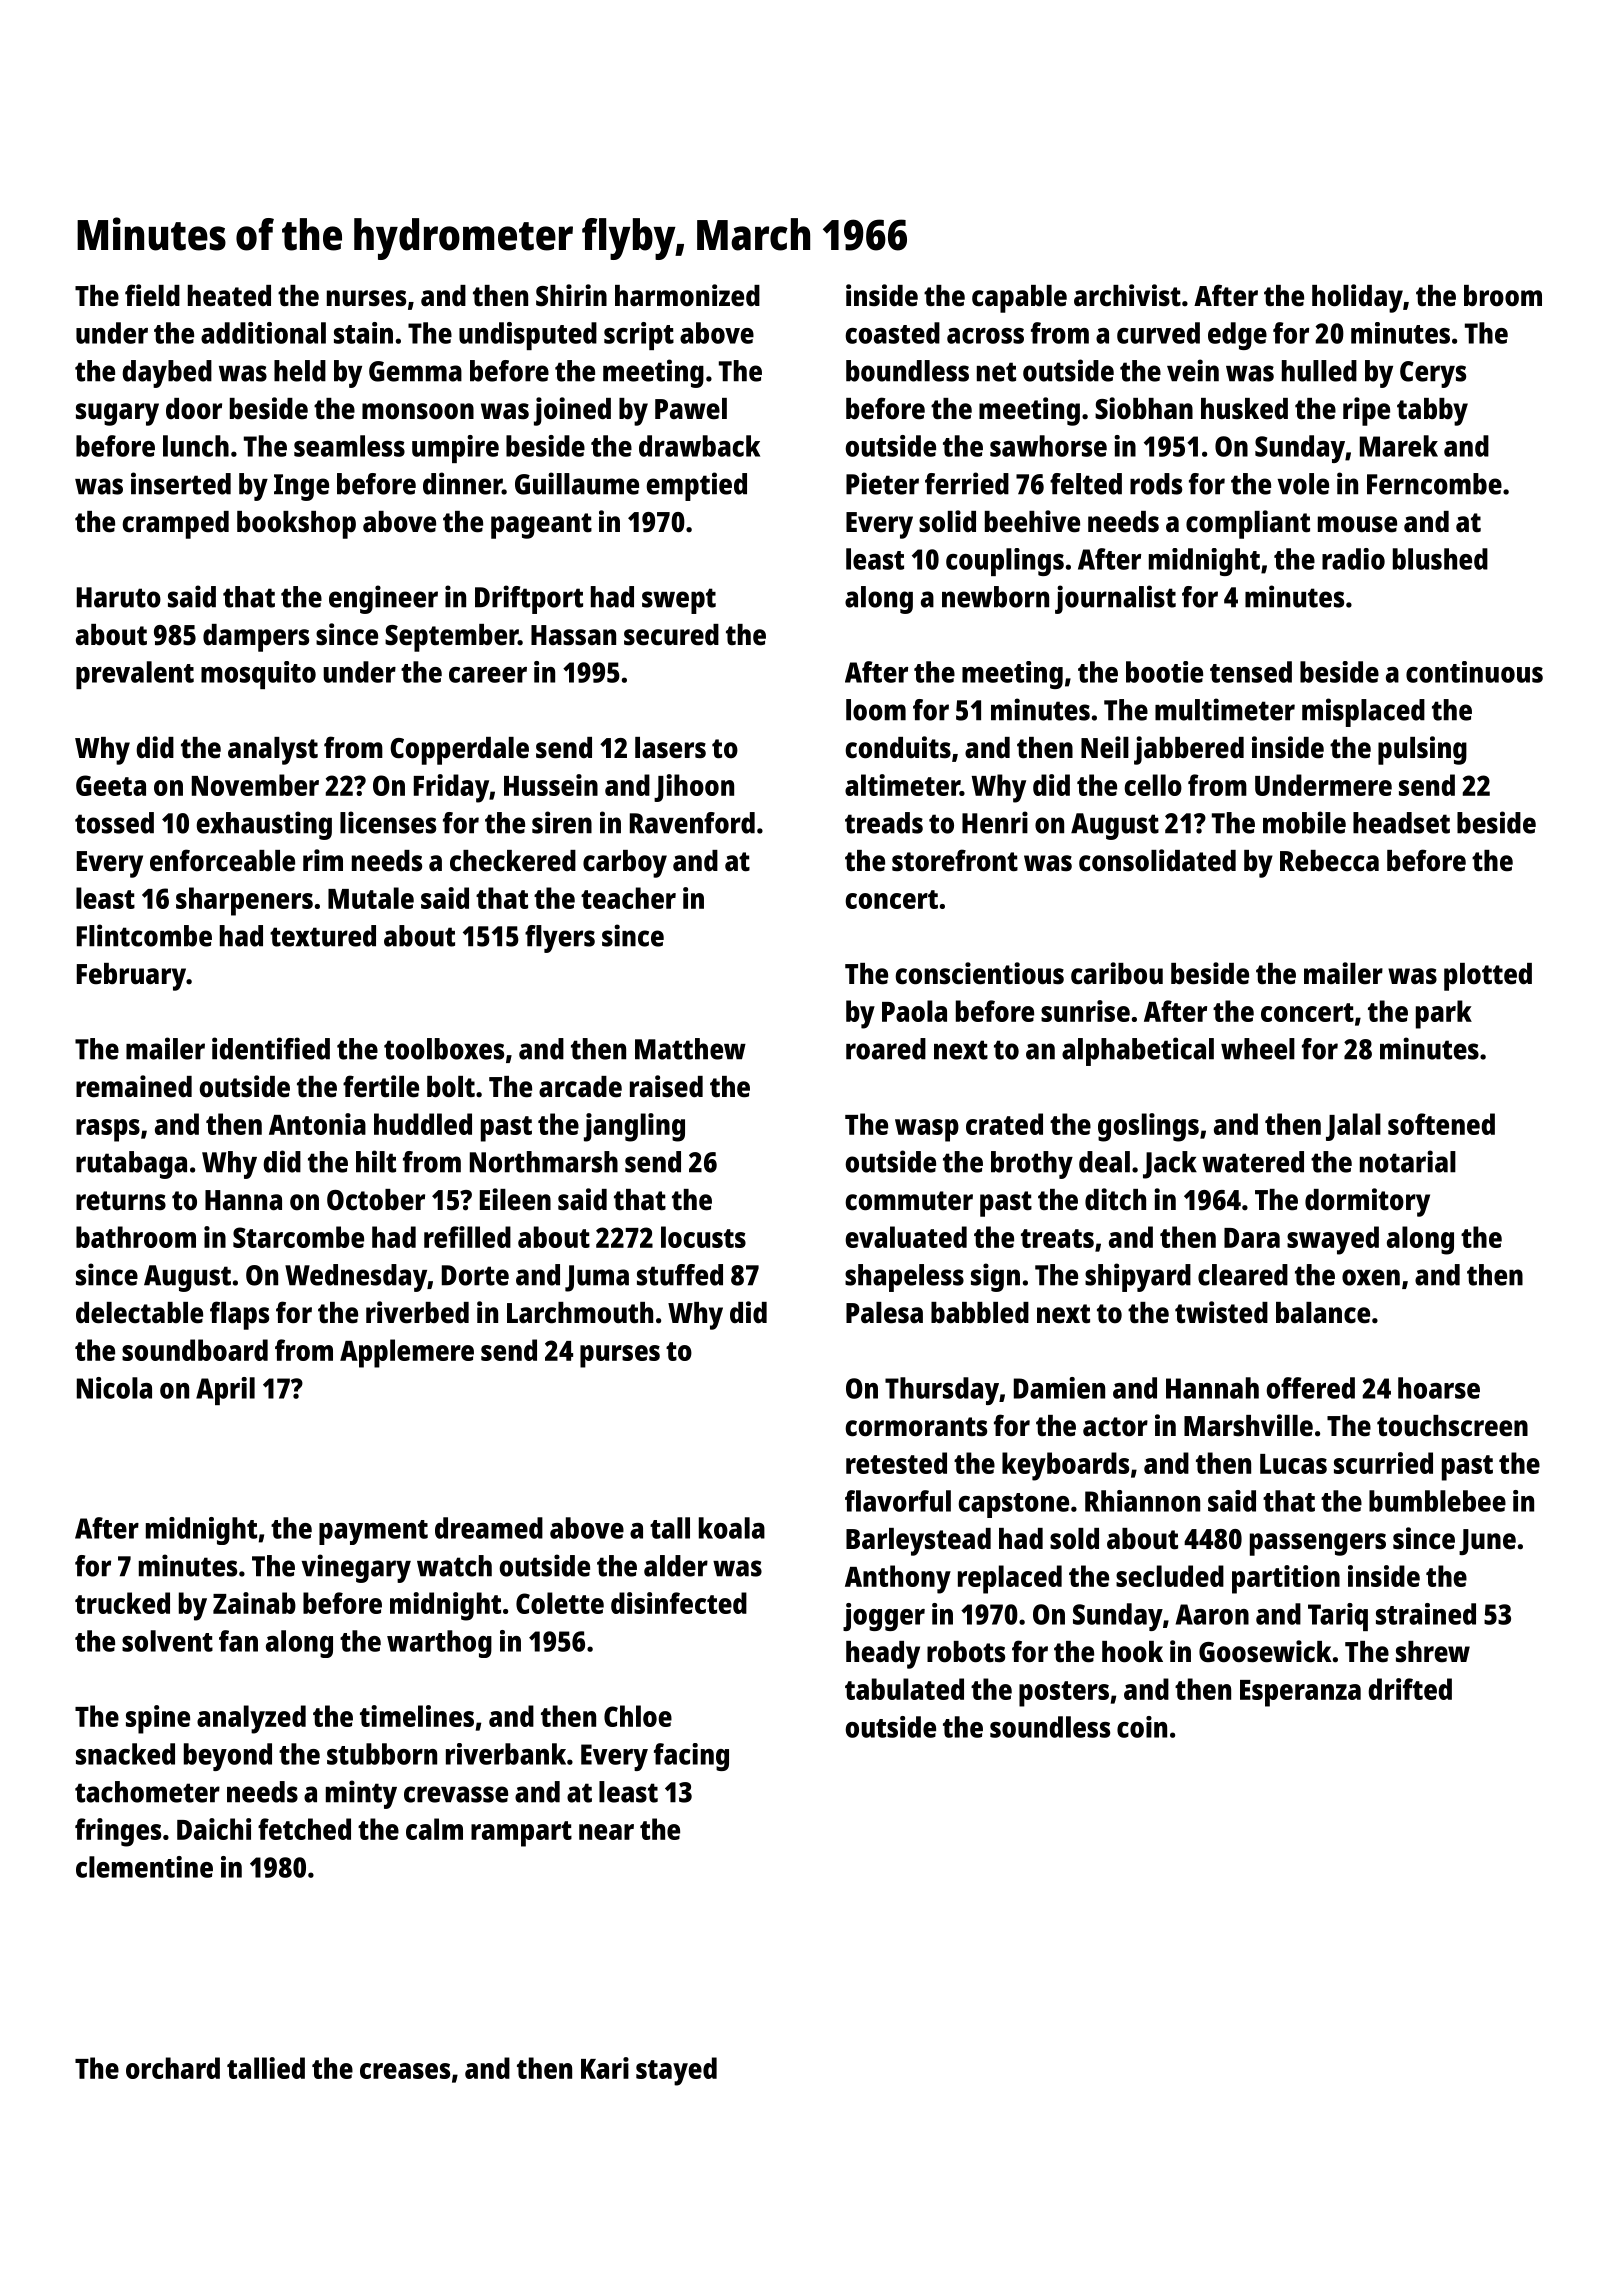 The width and height of the document is (1620, 2292). I want to click on calm, so click(434, 1829).
